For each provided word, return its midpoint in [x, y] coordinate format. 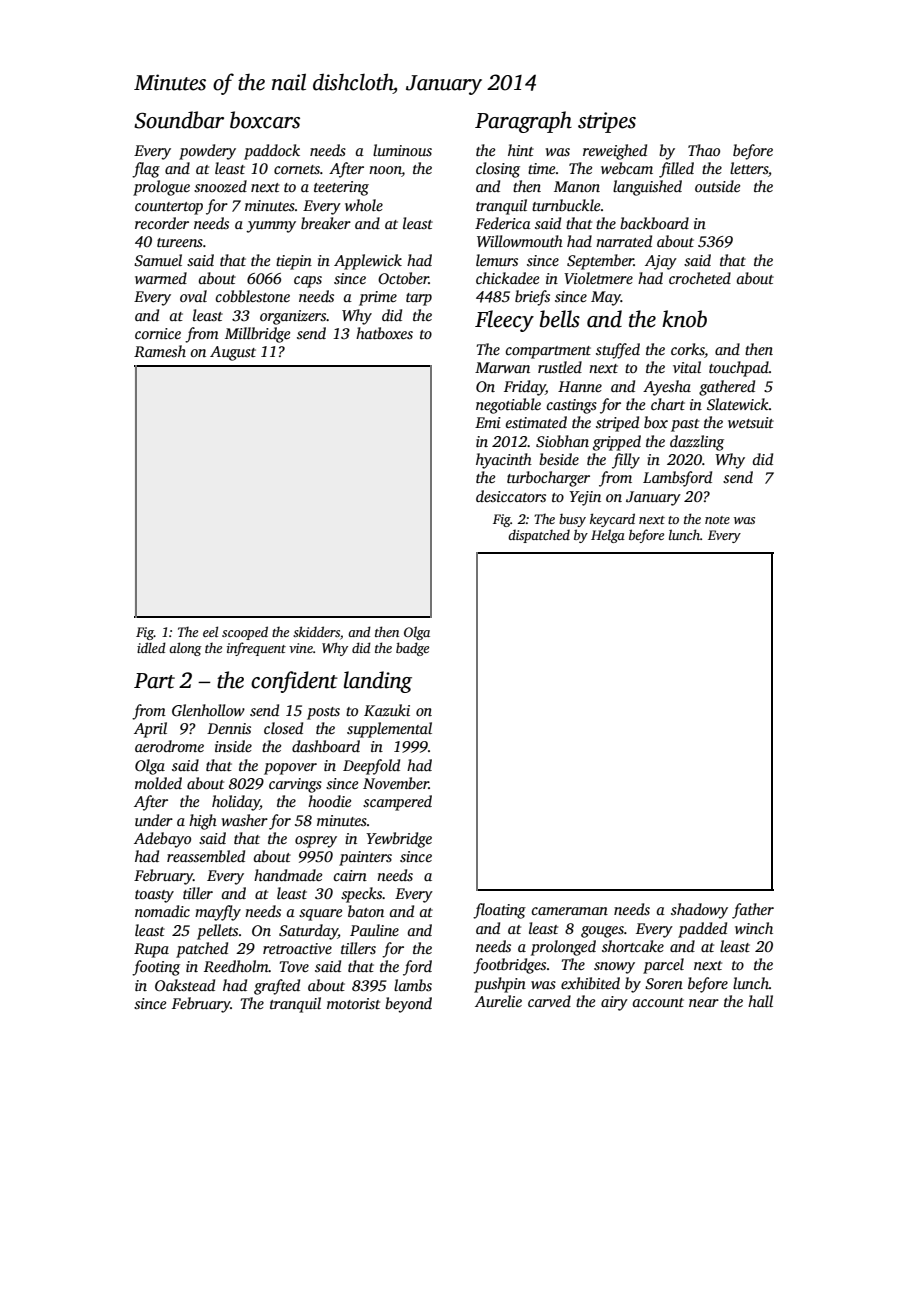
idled [151, 647]
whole [364, 205]
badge [412, 649]
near [704, 1003]
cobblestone [253, 296]
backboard [654, 223]
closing [498, 170]
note [717, 520]
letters [749, 168]
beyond [408, 1005]
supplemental [389, 730]
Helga [608, 536]
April [150, 730]
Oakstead [185, 985]
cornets [297, 169]
